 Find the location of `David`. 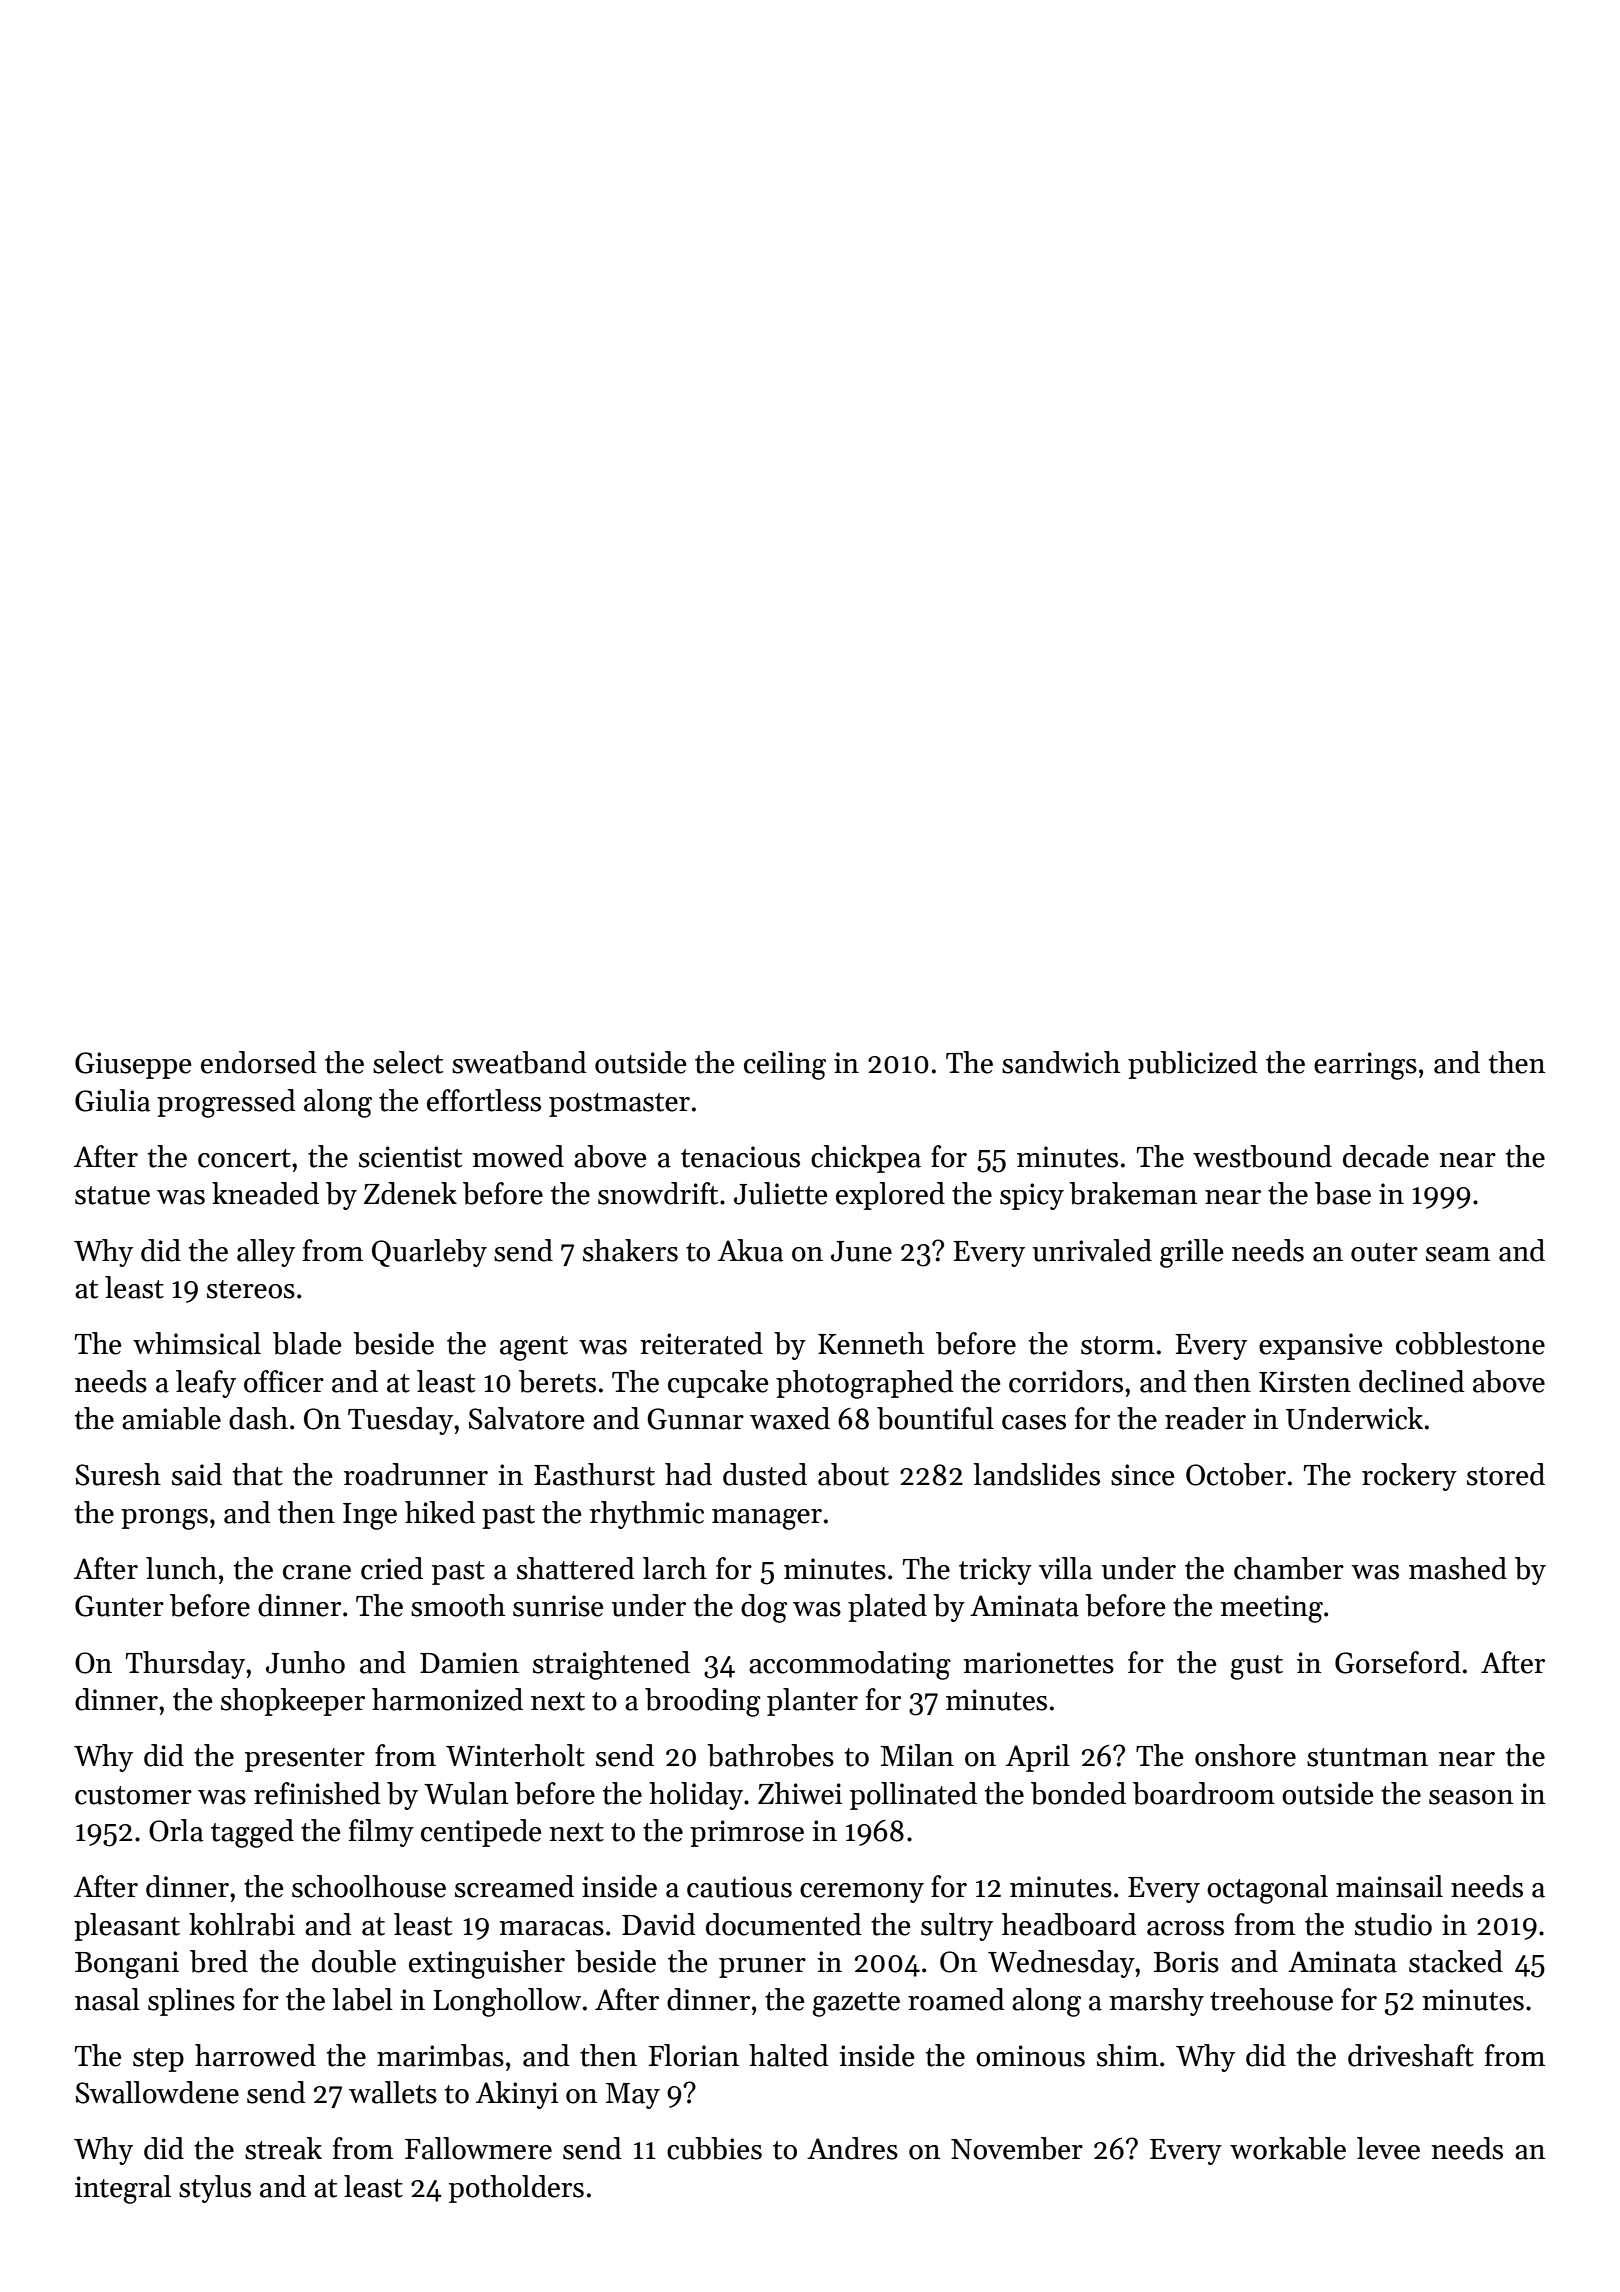

David is located at coordinates (659, 1924).
